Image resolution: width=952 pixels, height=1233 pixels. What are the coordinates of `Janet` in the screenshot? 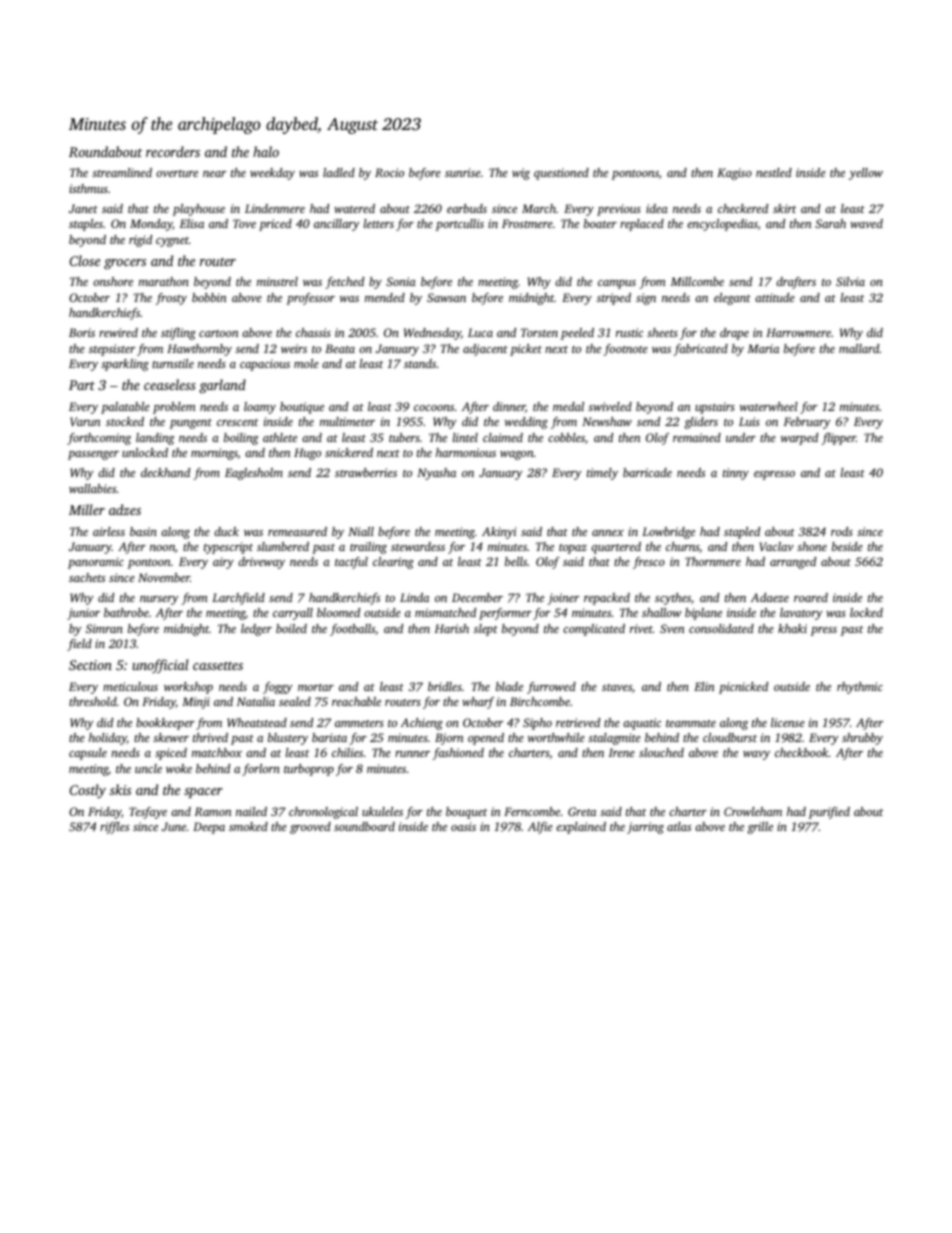 It's located at (83, 208).
